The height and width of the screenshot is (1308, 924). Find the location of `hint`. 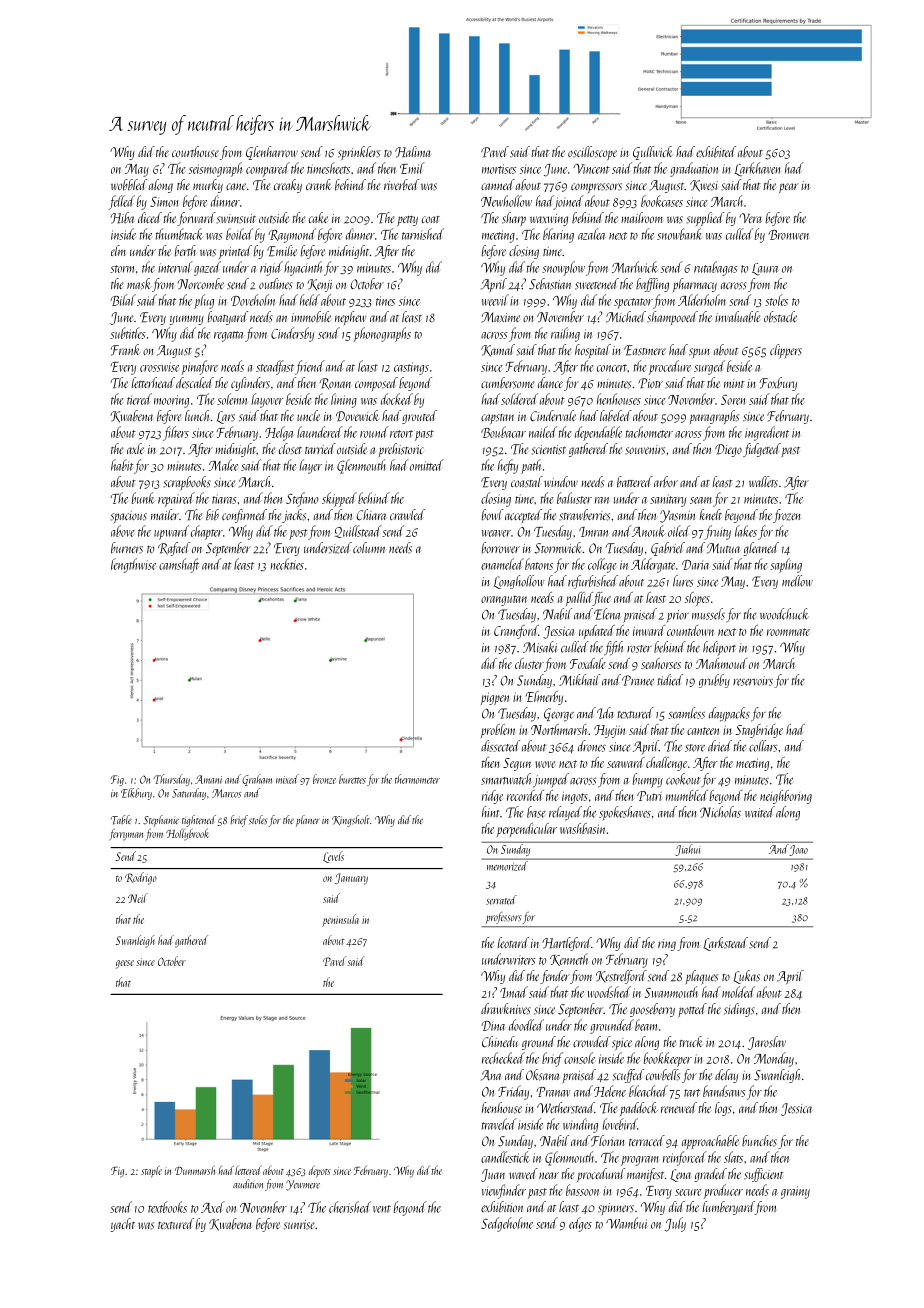

hint is located at coordinates (491, 811).
